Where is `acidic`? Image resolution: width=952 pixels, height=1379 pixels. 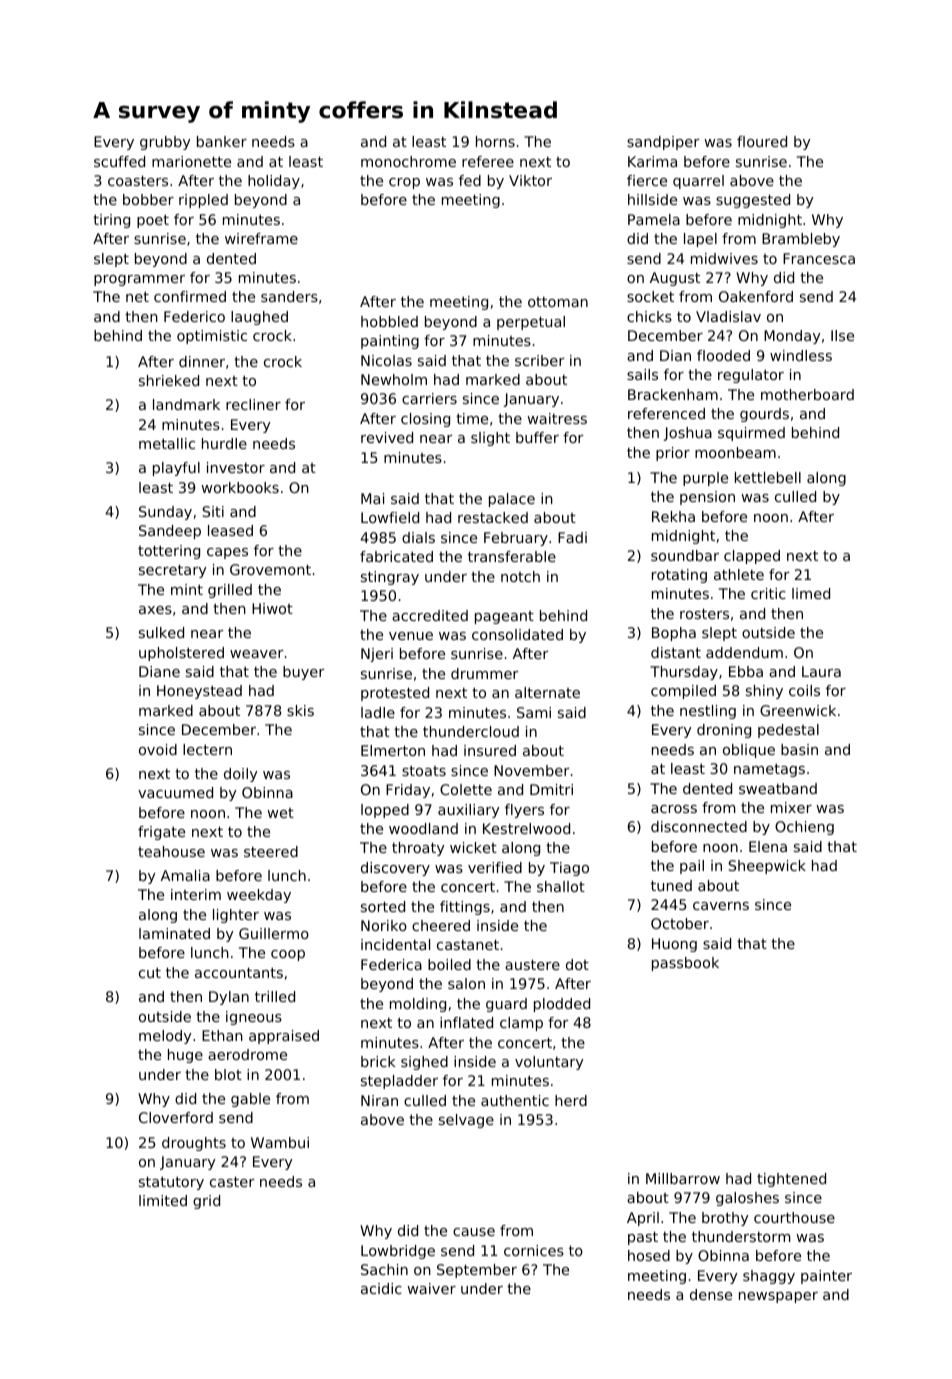 acidic is located at coordinates (381, 1288).
